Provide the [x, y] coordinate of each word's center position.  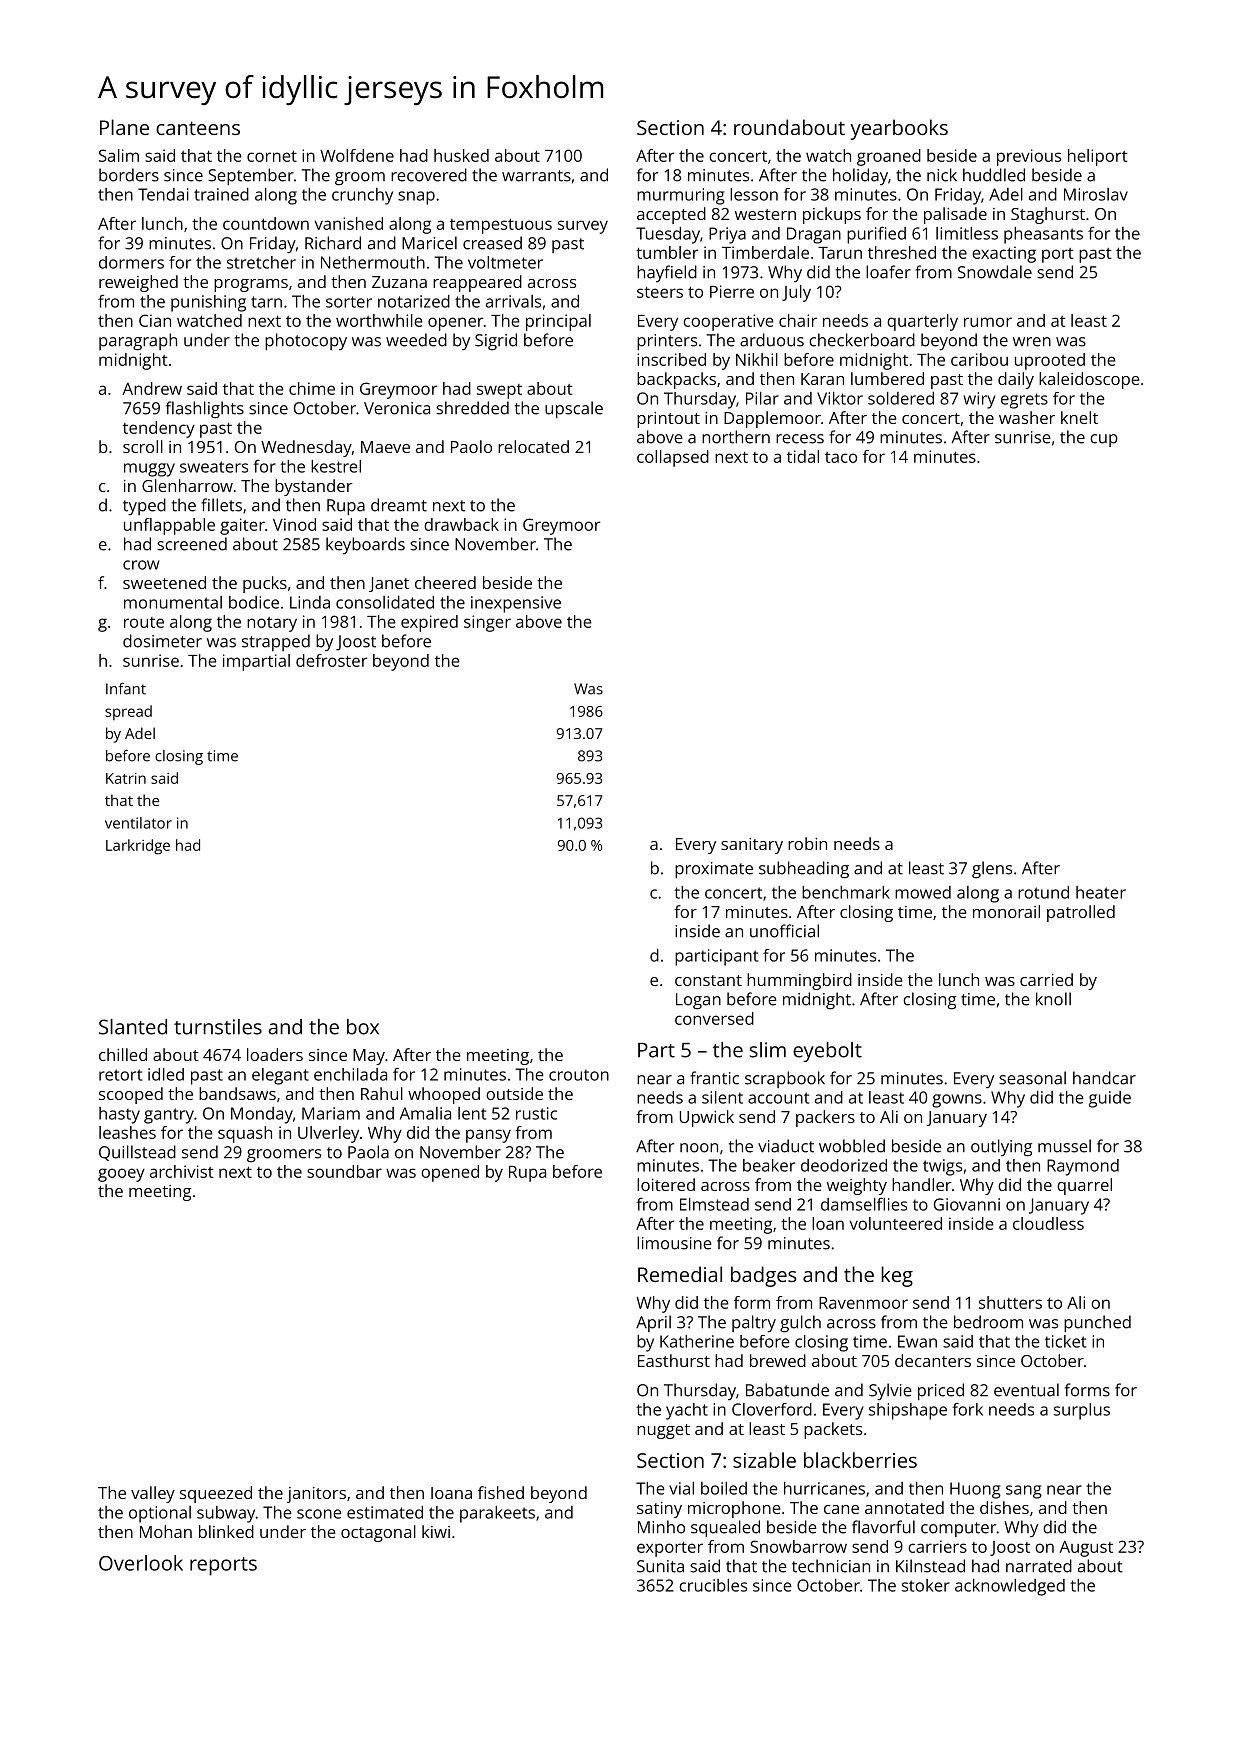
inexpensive [516, 604]
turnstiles [218, 1027]
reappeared [477, 283]
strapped [276, 642]
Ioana [451, 1493]
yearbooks [899, 129]
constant [708, 980]
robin [807, 843]
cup [1104, 440]
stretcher [261, 262]
